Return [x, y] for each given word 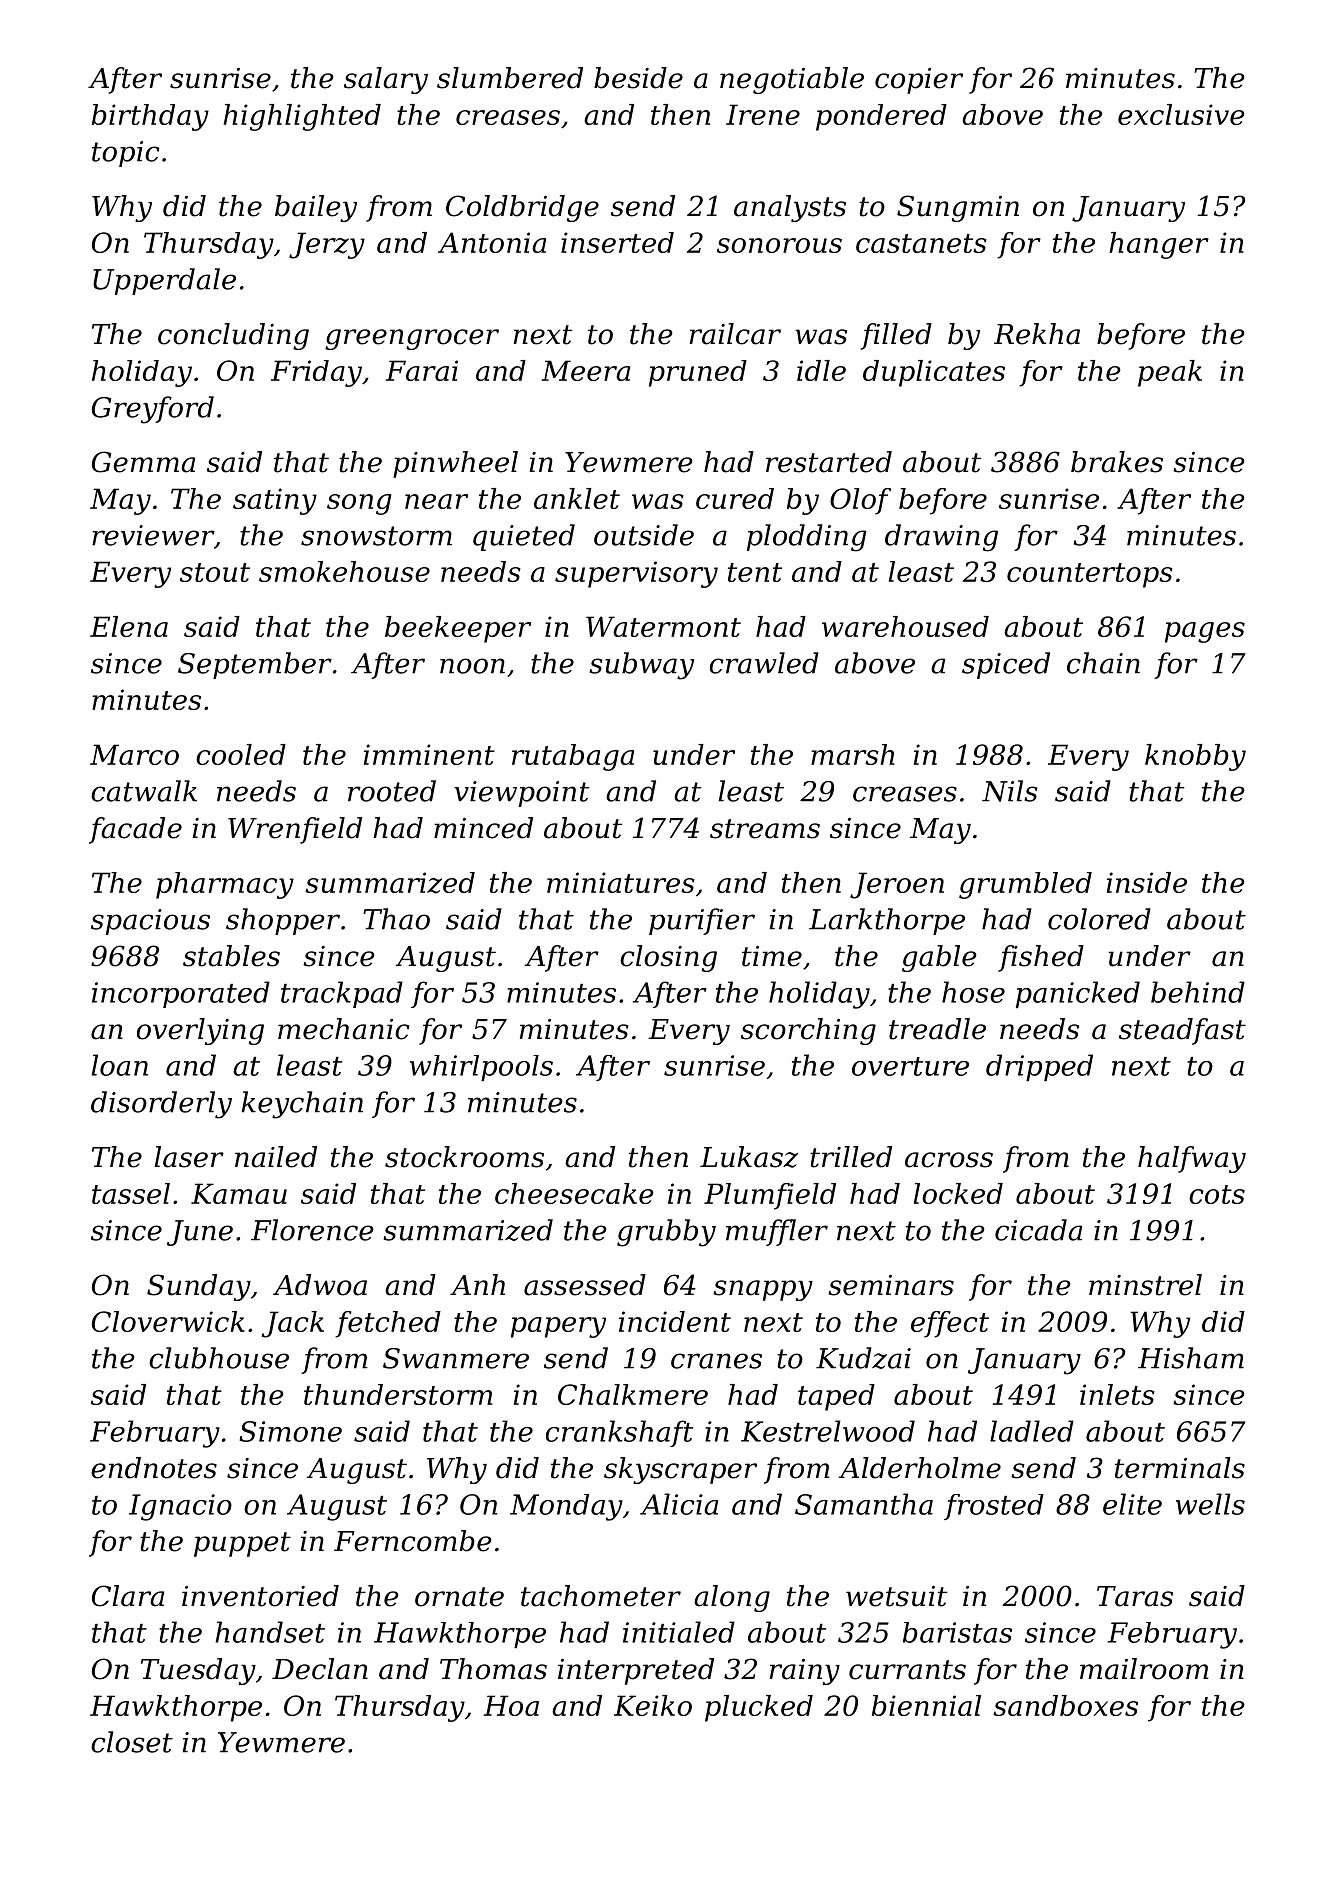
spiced [1006, 665]
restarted [829, 462]
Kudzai [863, 1358]
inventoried [260, 1596]
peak [1170, 373]
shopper [283, 921]
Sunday [199, 1287]
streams [765, 829]
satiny [275, 501]
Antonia [492, 242]
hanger [1159, 245]
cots [1217, 1194]
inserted [617, 242]
